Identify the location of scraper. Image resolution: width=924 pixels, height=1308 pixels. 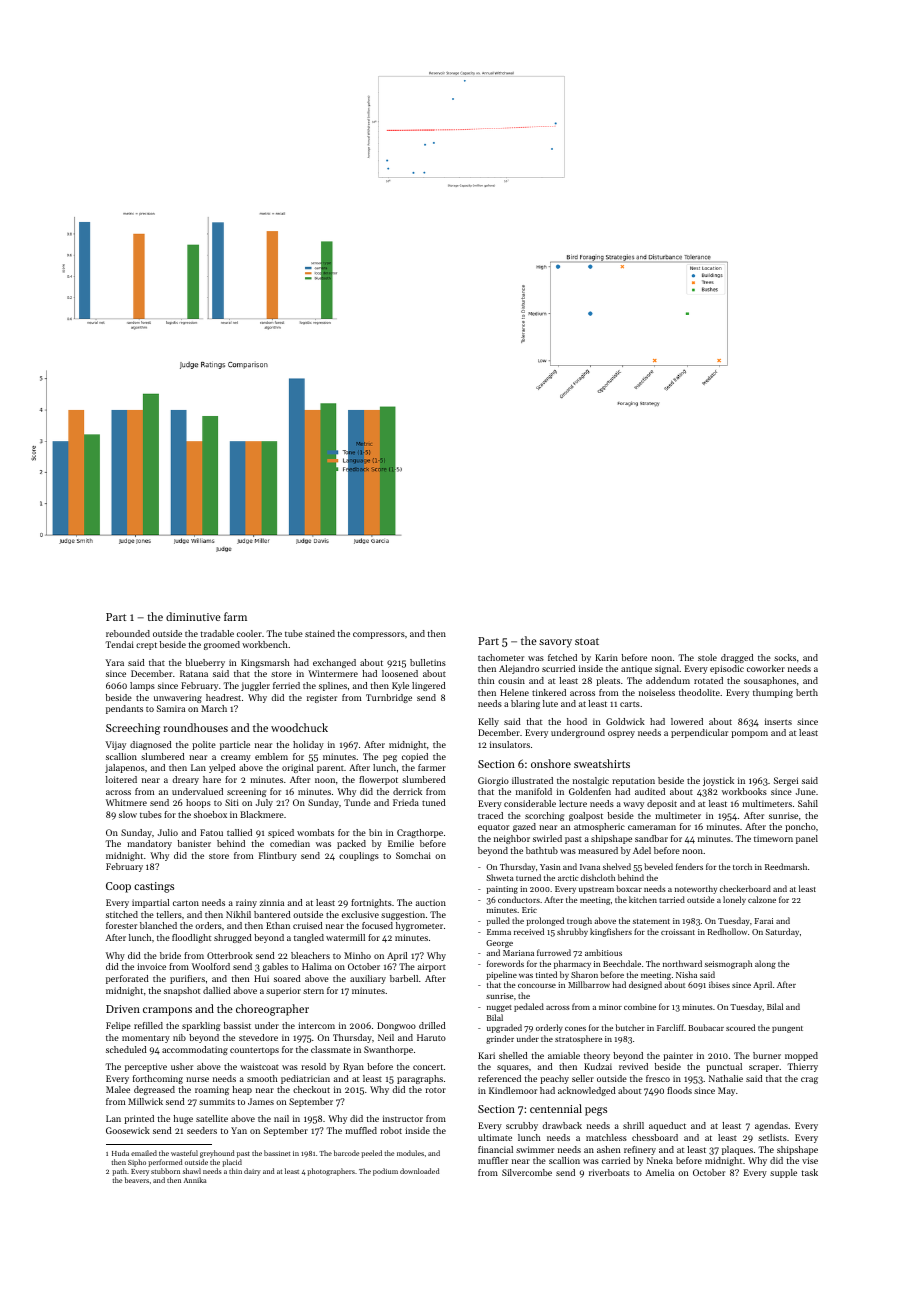
(764, 1068).
